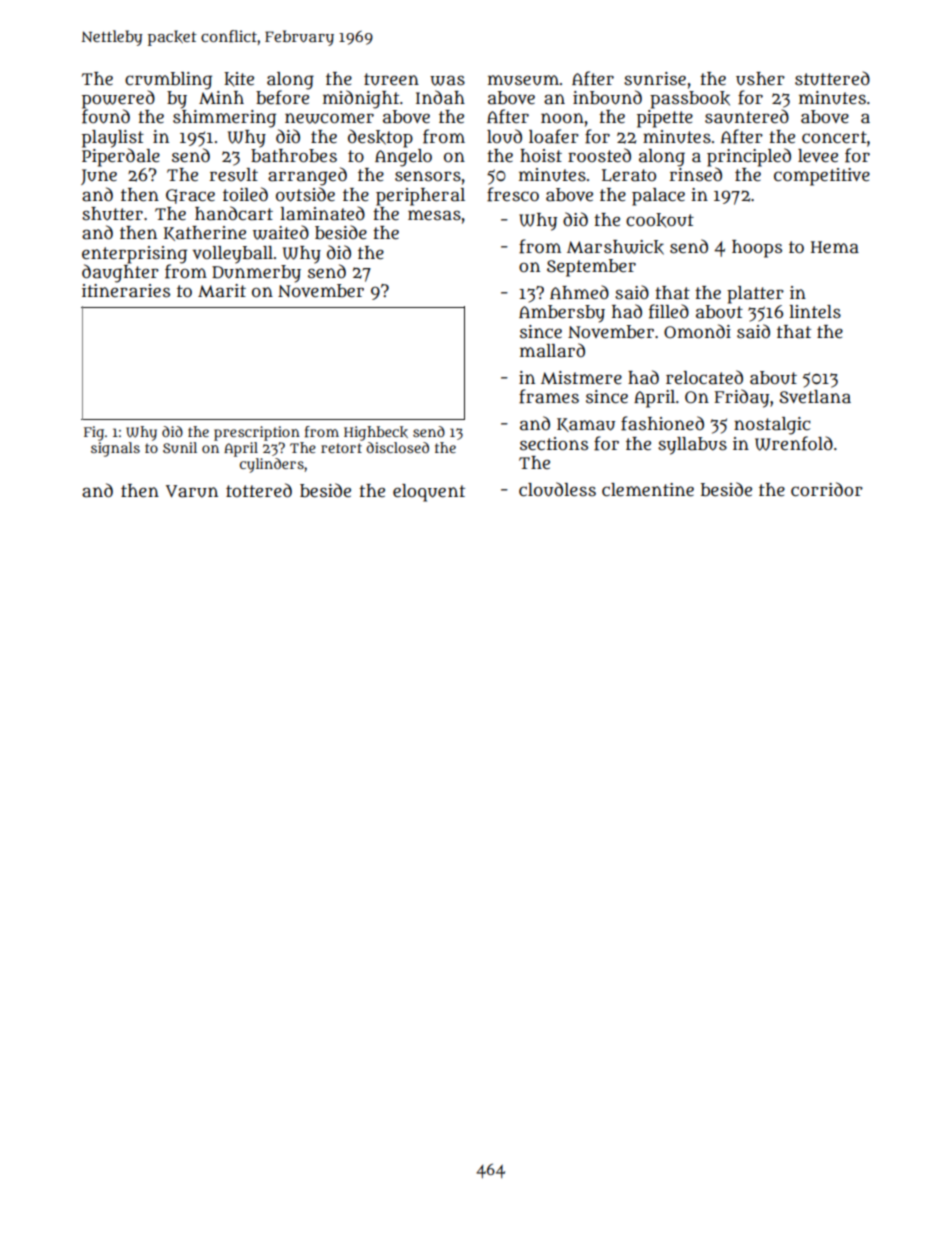  Describe the element at coordinates (552, 350) in the page. I see `mallard` at that location.
